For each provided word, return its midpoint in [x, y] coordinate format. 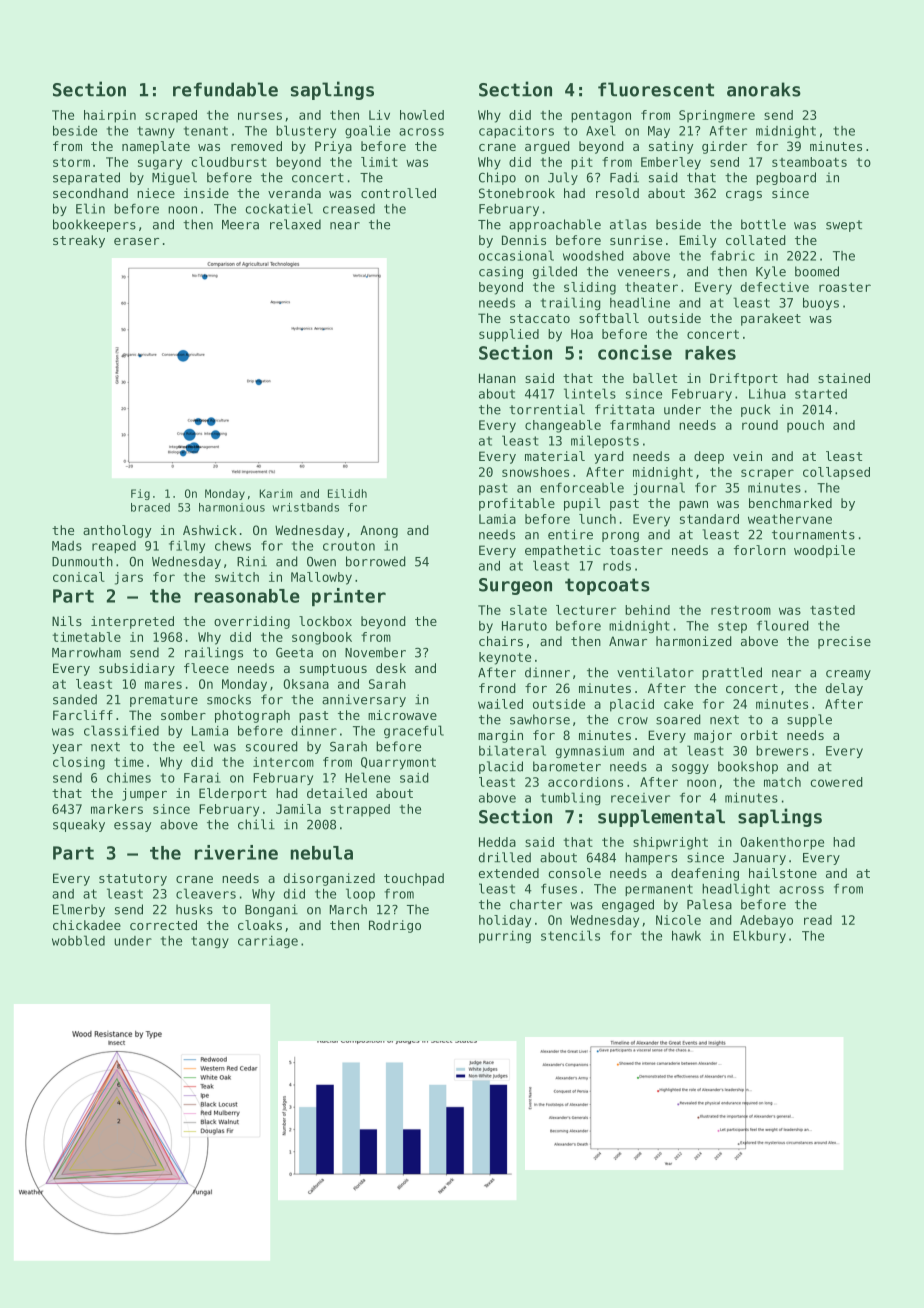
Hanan [497, 378]
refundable [225, 89]
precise [844, 642]
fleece [206, 668]
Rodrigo [395, 926]
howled [422, 115]
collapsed [836, 473]
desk [391, 668]
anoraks [764, 89]
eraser [136, 241]
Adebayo [766, 921]
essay [132, 827]
